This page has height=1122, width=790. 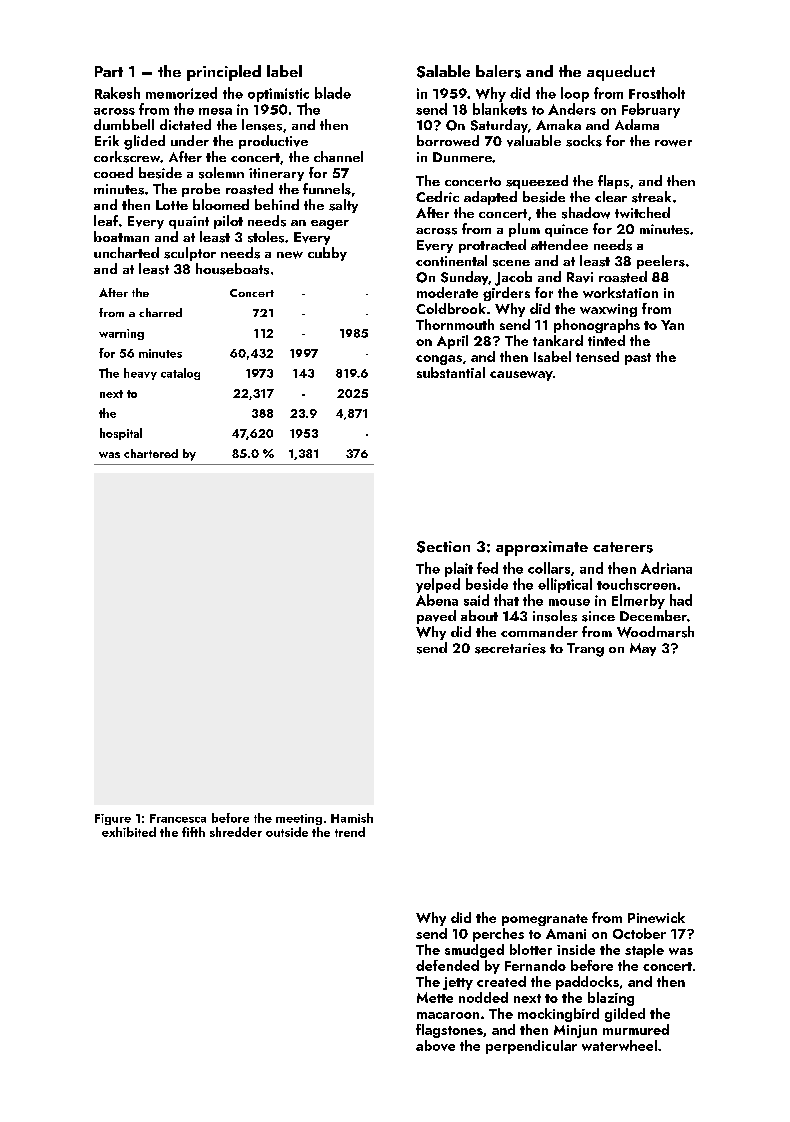 What do you see at coordinates (437, 196) in the page?
I see `Cedric` at bounding box center [437, 196].
